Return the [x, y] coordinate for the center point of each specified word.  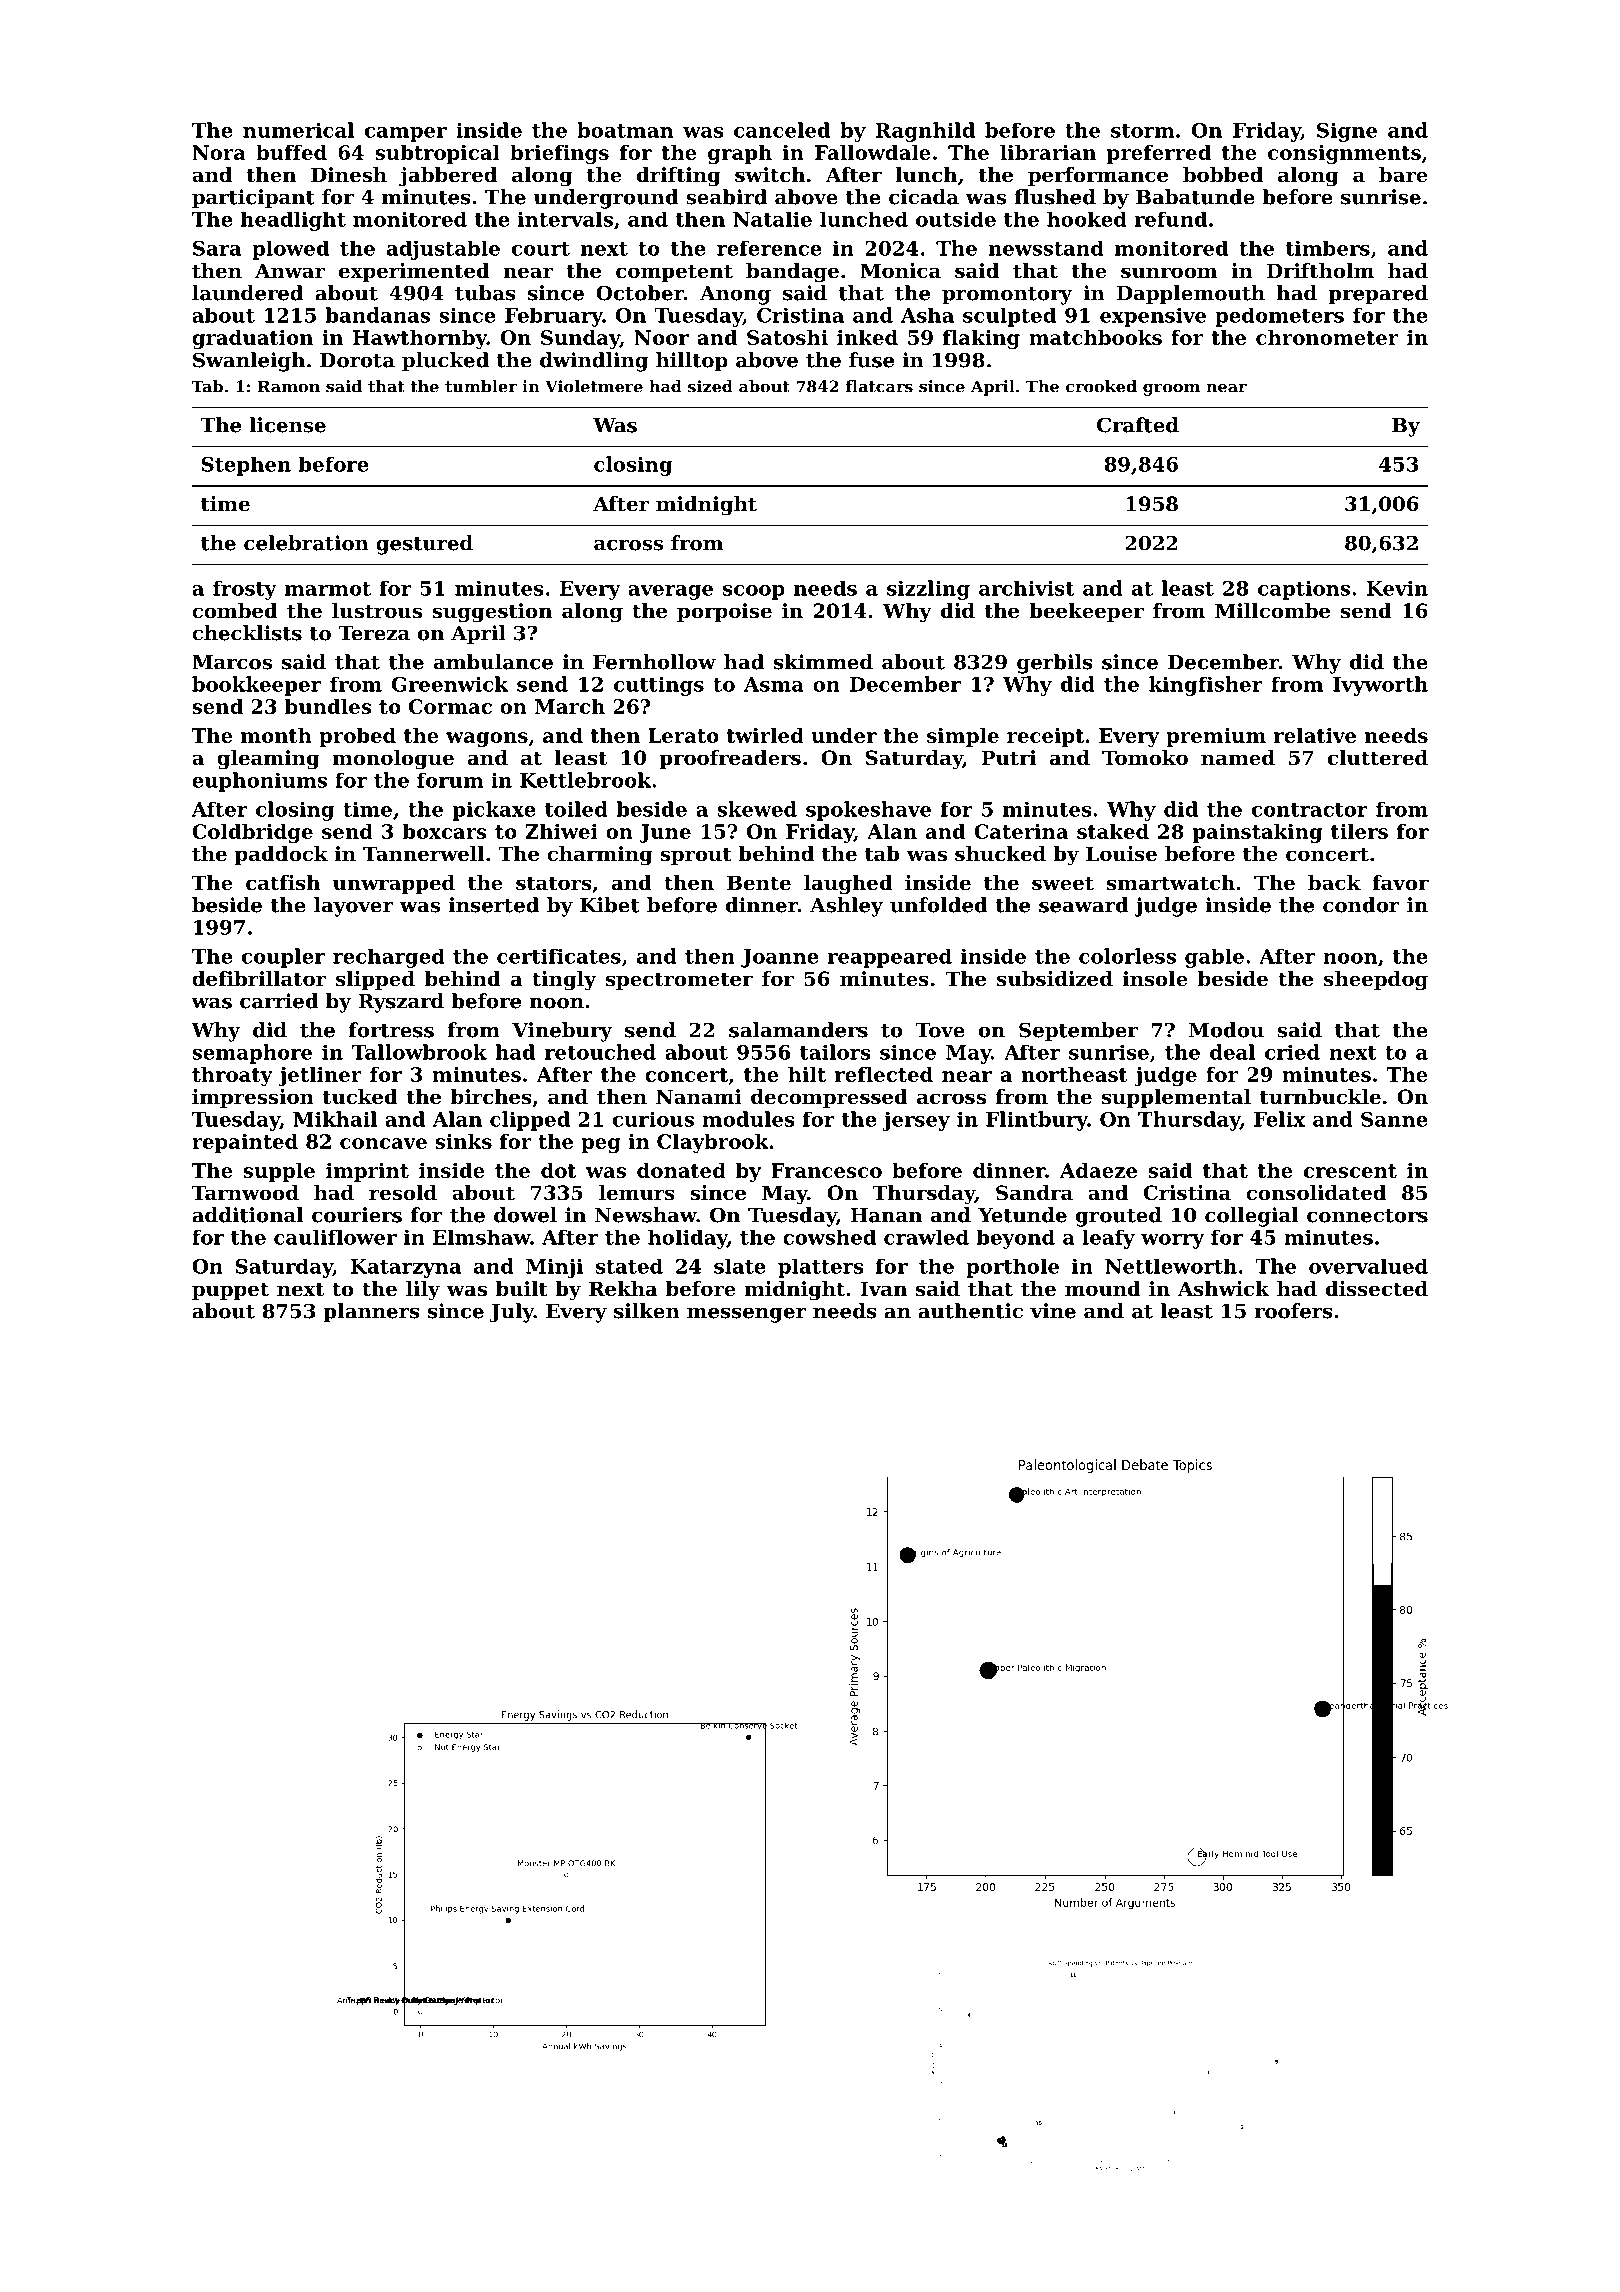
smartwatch [1171, 883]
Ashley [846, 907]
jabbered [448, 177]
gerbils [1055, 664]
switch [770, 175]
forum [450, 780]
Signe [1347, 132]
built [522, 1289]
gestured [424, 545]
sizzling [928, 590]
